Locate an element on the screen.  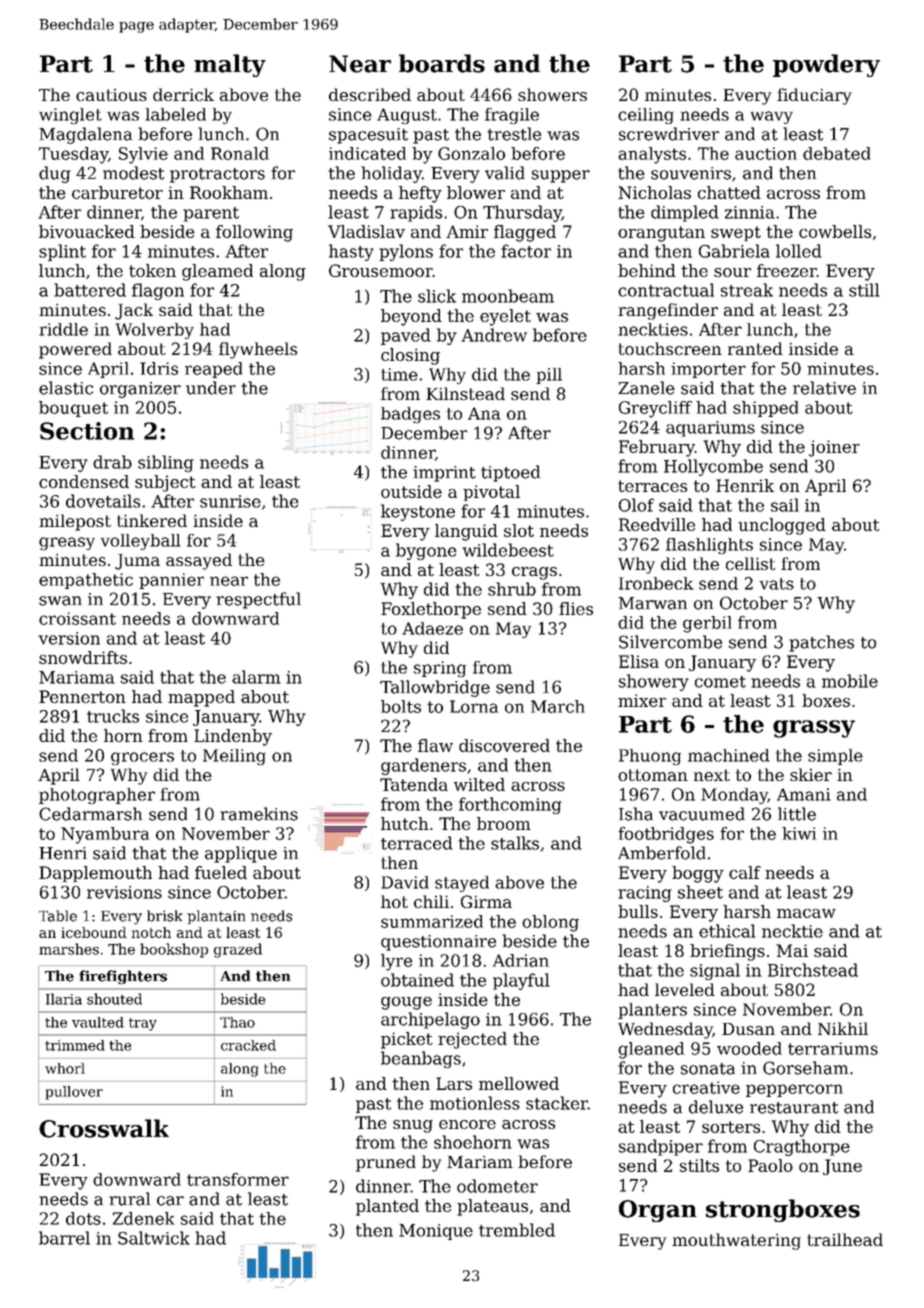
boards is located at coordinates (442, 63).
